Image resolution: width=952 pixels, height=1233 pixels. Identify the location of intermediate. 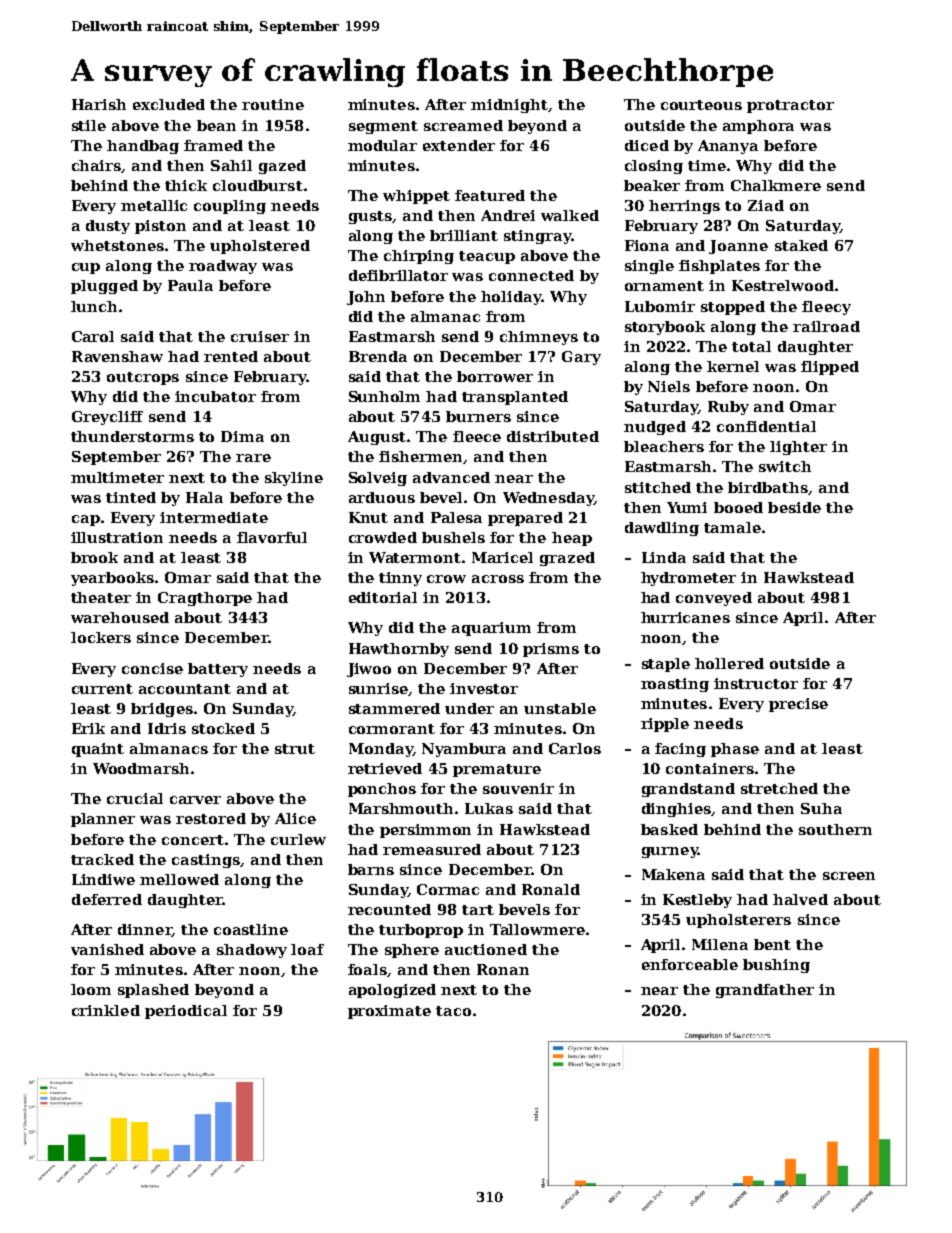
(214, 517).
